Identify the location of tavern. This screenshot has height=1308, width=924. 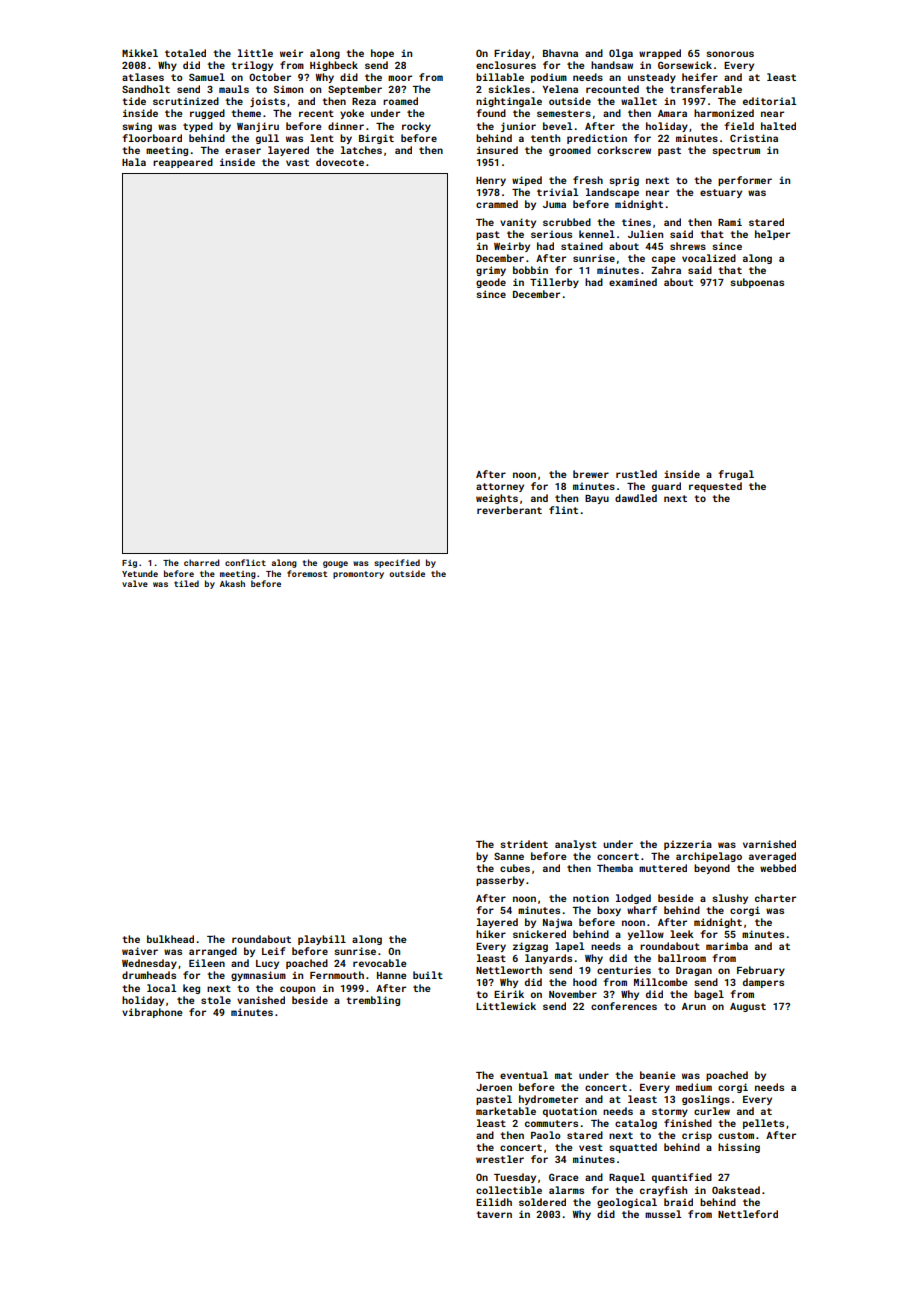
(494, 1214).
